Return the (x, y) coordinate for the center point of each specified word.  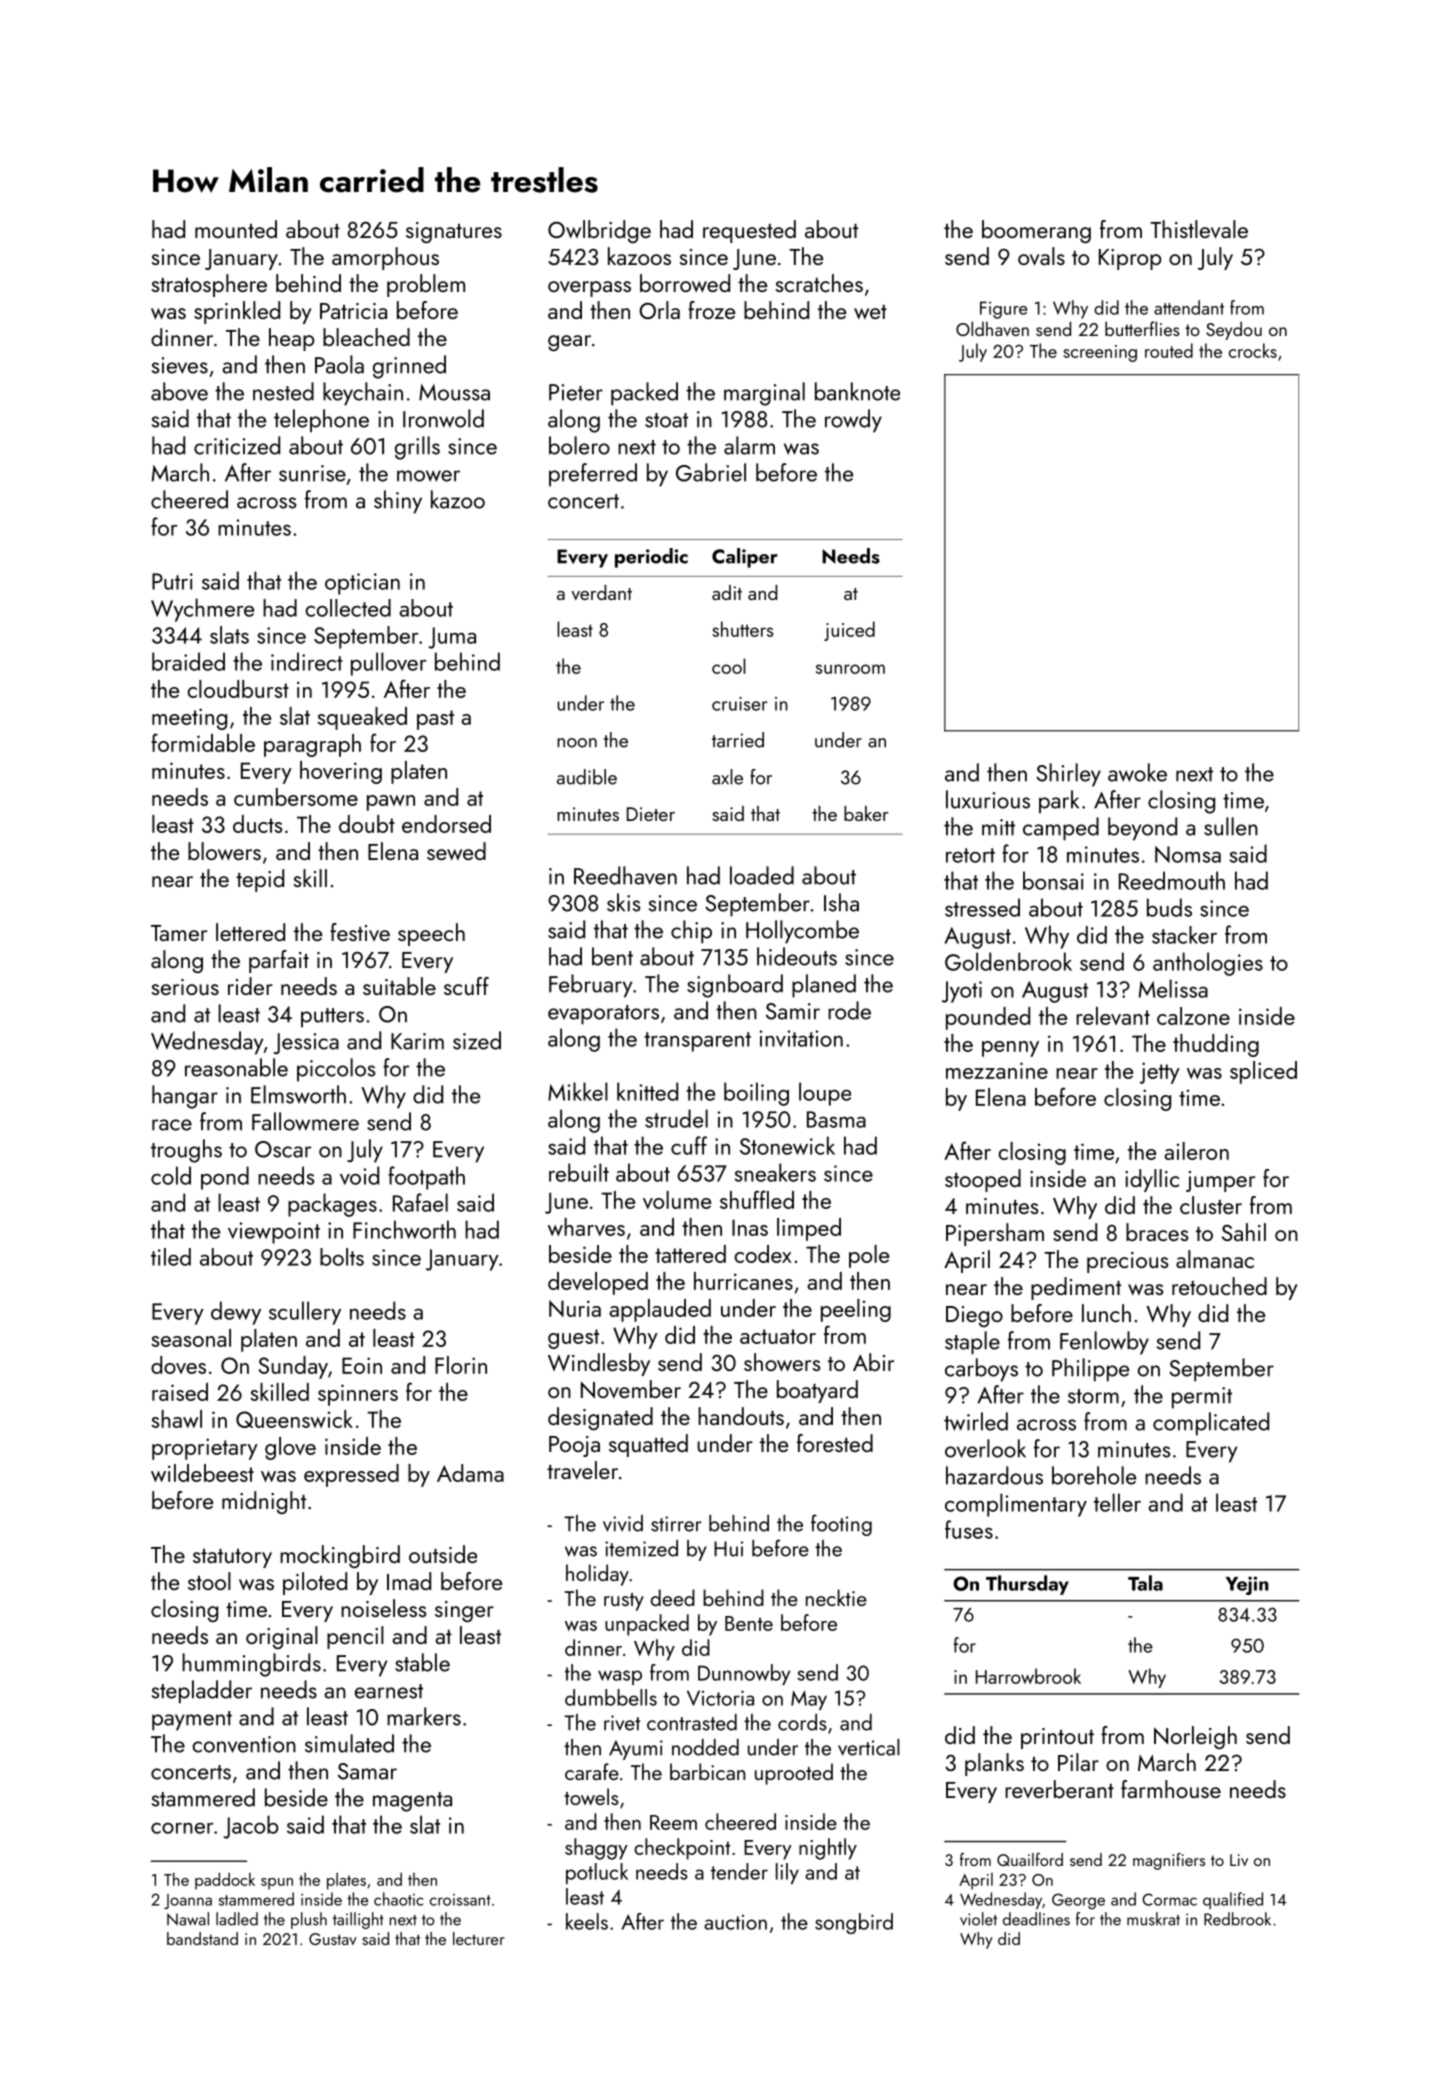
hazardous (994, 1475)
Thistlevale (1199, 229)
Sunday (293, 1367)
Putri (172, 581)
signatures (454, 232)
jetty (1160, 1073)
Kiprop (1130, 259)
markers (424, 1716)
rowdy (853, 421)
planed (824, 986)
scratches (819, 283)
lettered (250, 932)
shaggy (596, 1849)
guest (573, 1339)
